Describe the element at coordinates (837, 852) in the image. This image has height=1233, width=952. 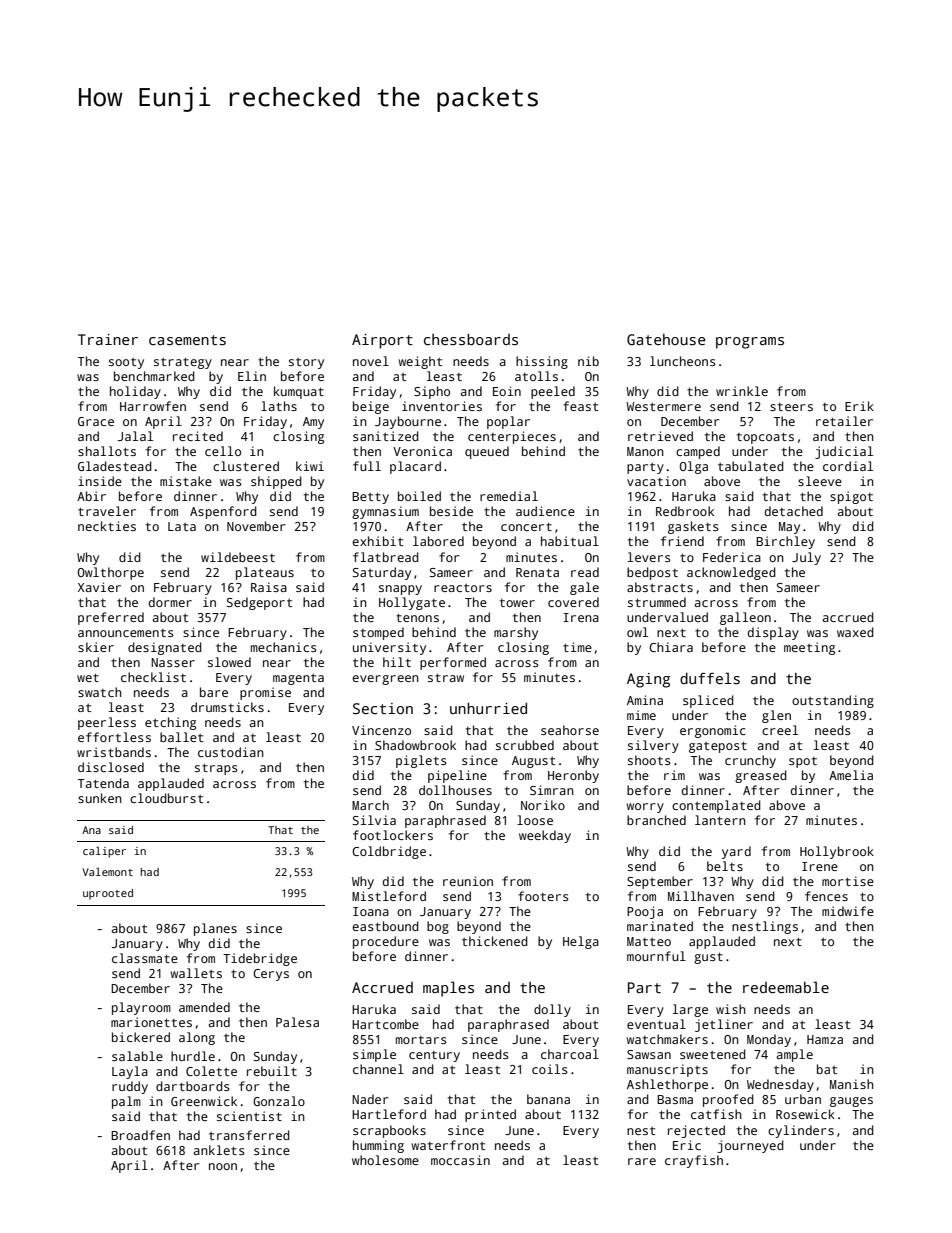
I see `Hollybrook` at that location.
